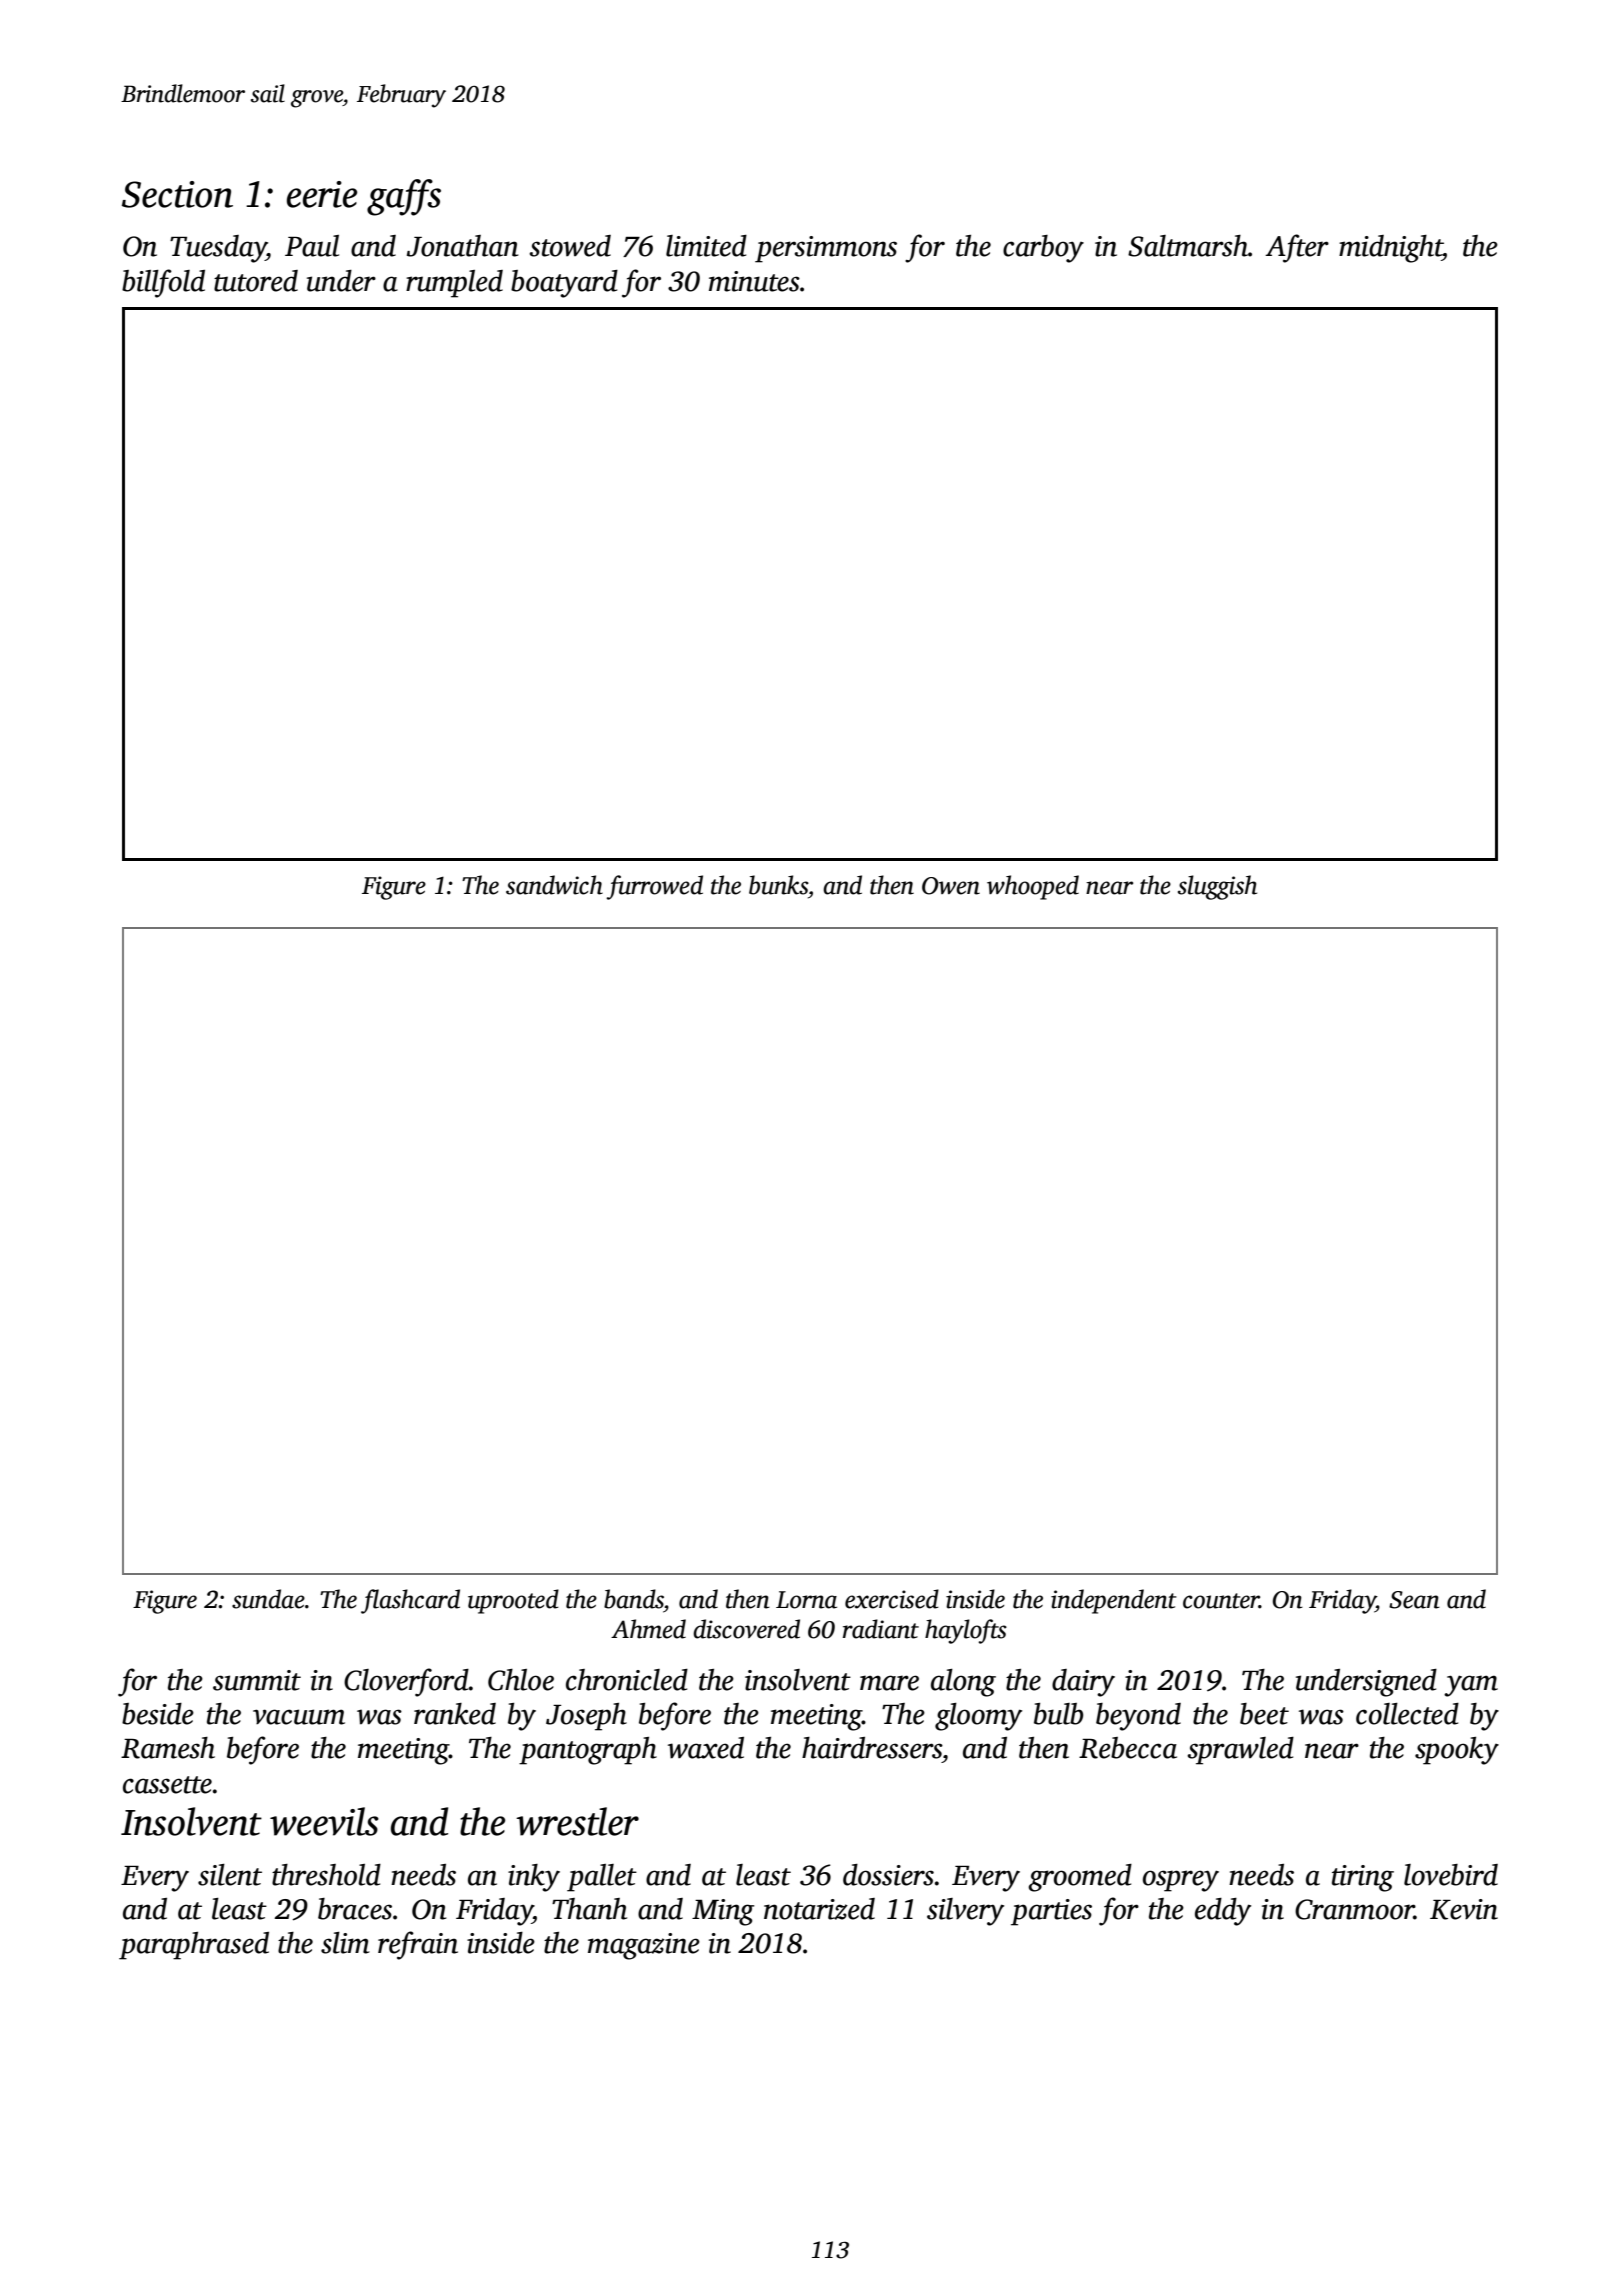 The height and width of the image is (2292, 1620). Describe the element at coordinates (410, 1601) in the image. I see `flashcard` at that location.
